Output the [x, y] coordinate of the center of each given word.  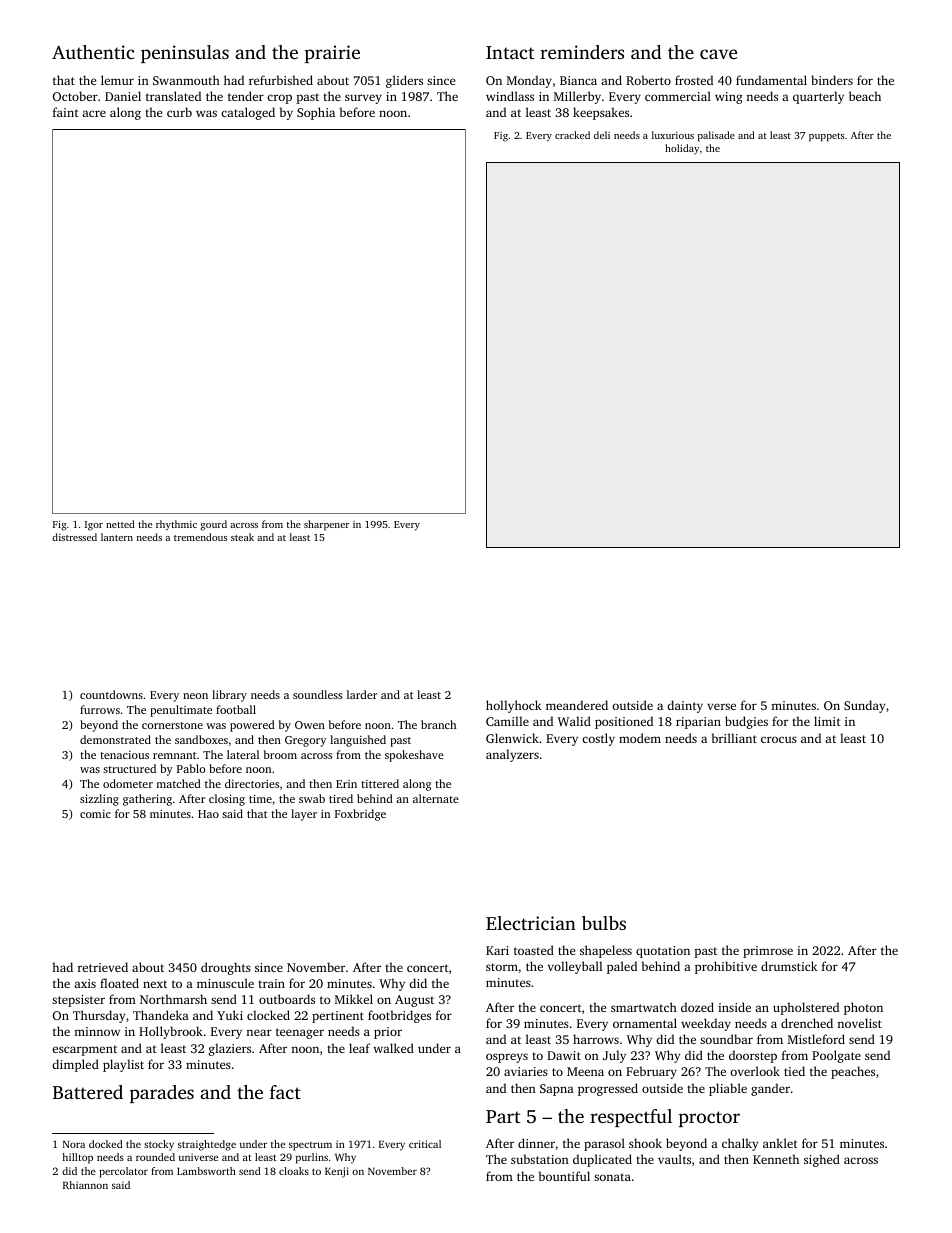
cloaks [294, 1171]
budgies [746, 722]
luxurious [673, 135]
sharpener [326, 525]
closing [227, 800]
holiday [682, 149]
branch [438, 724]
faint [66, 112]
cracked [572, 135]
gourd [213, 525]
